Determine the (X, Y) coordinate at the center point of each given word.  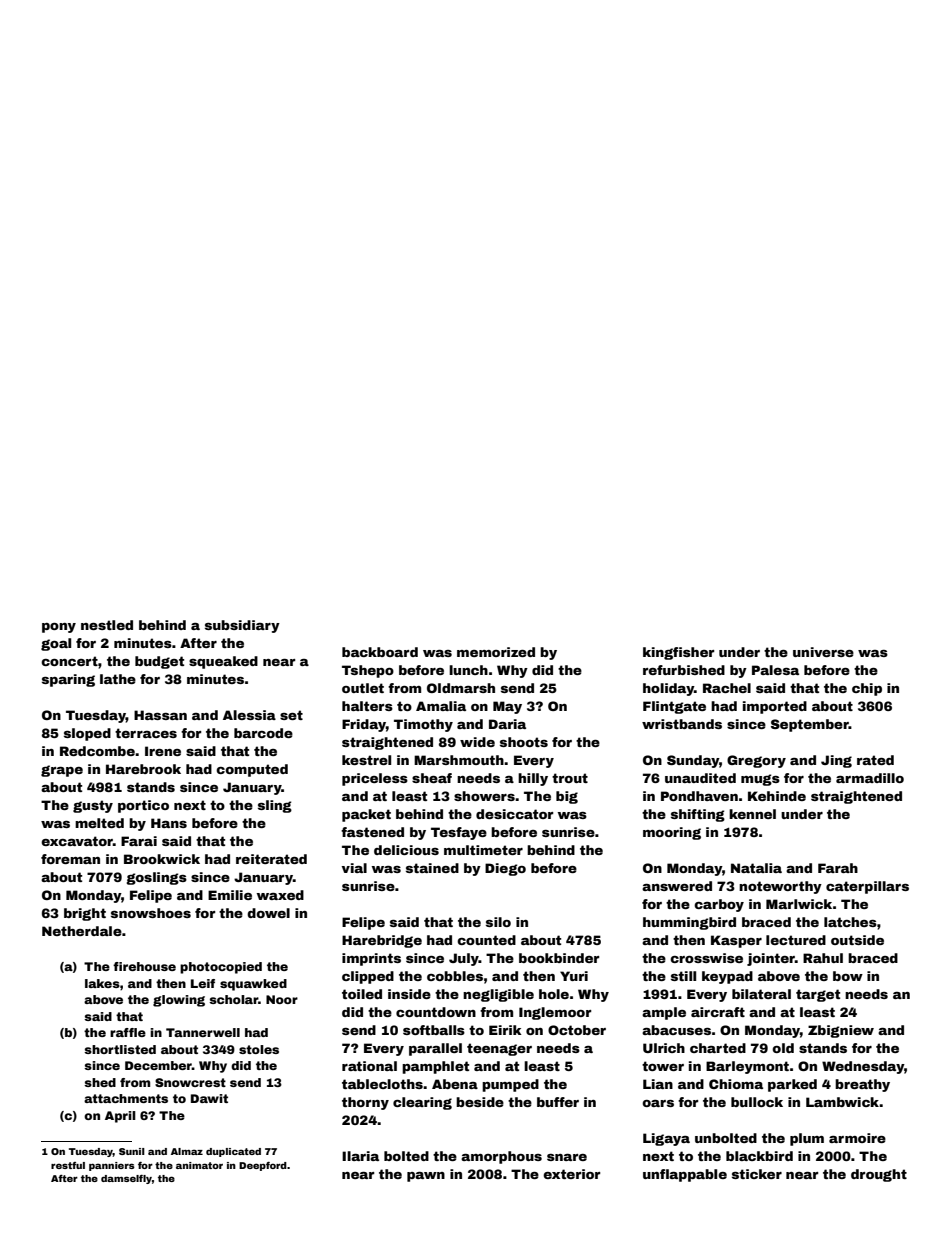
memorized (496, 652)
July (464, 959)
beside (480, 1102)
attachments (126, 1098)
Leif (203, 983)
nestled (107, 625)
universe (823, 652)
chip (867, 689)
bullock (757, 1102)
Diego (505, 869)
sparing (68, 680)
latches (850, 922)
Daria (507, 724)
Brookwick (162, 859)
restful (68, 1165)
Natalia (756, 868)
